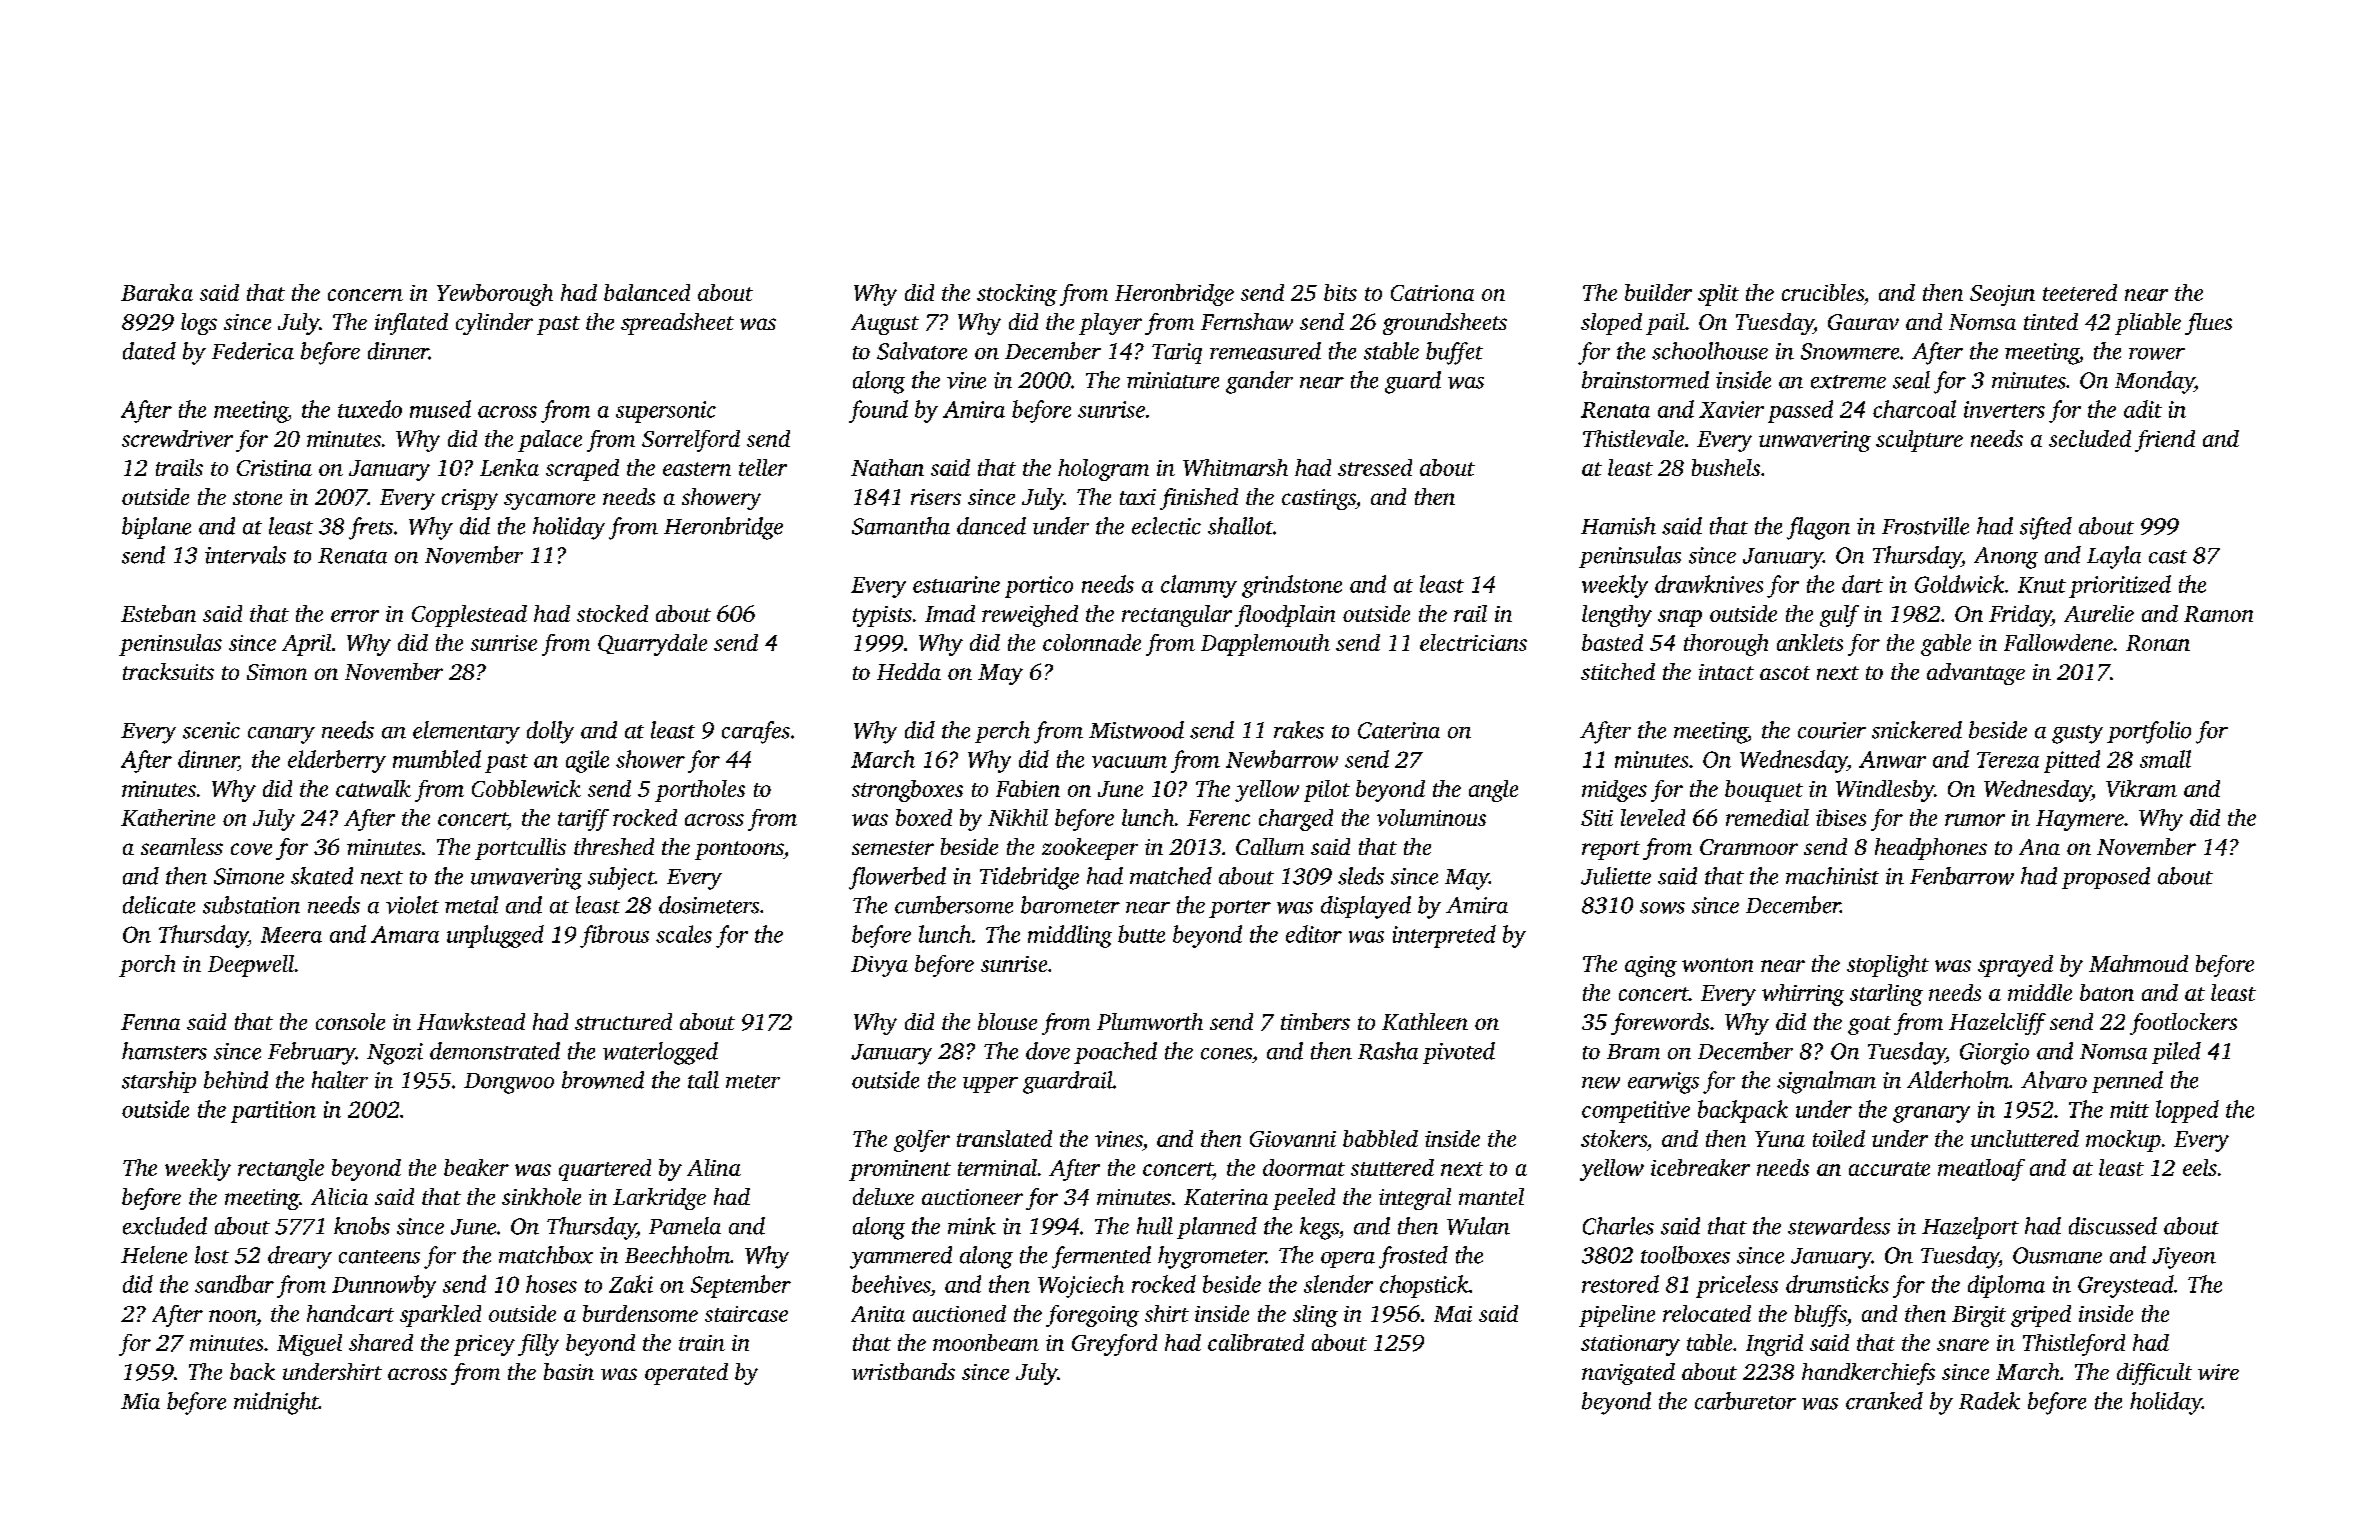  Describe the element at coordinates (990, 1085) in the screenshot. I see `upper` at that location.
